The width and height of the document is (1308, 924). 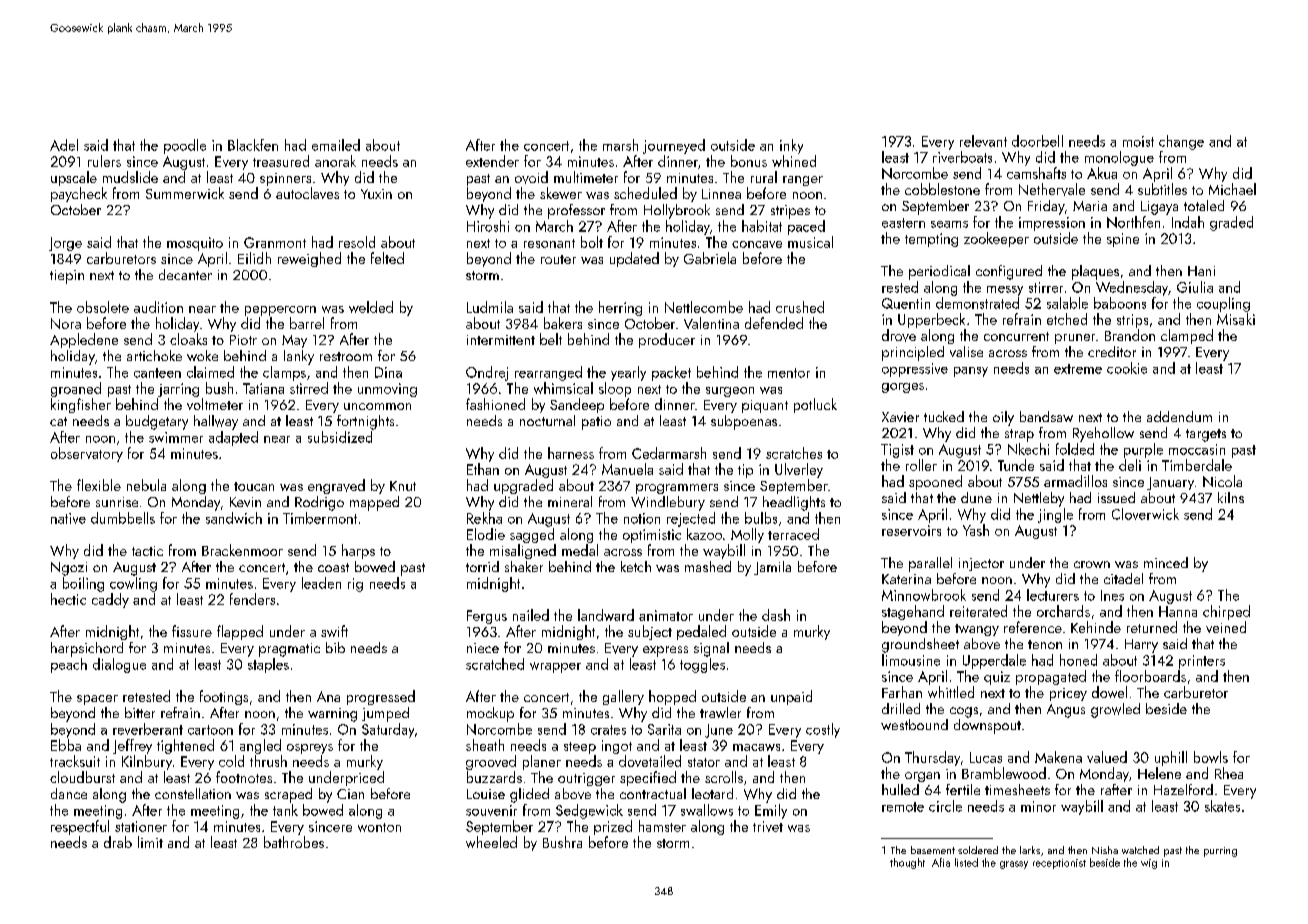 What do you see at coordinates (1045, 644) in the document?
I see `tenon` at bounding box center [1045, 644].
